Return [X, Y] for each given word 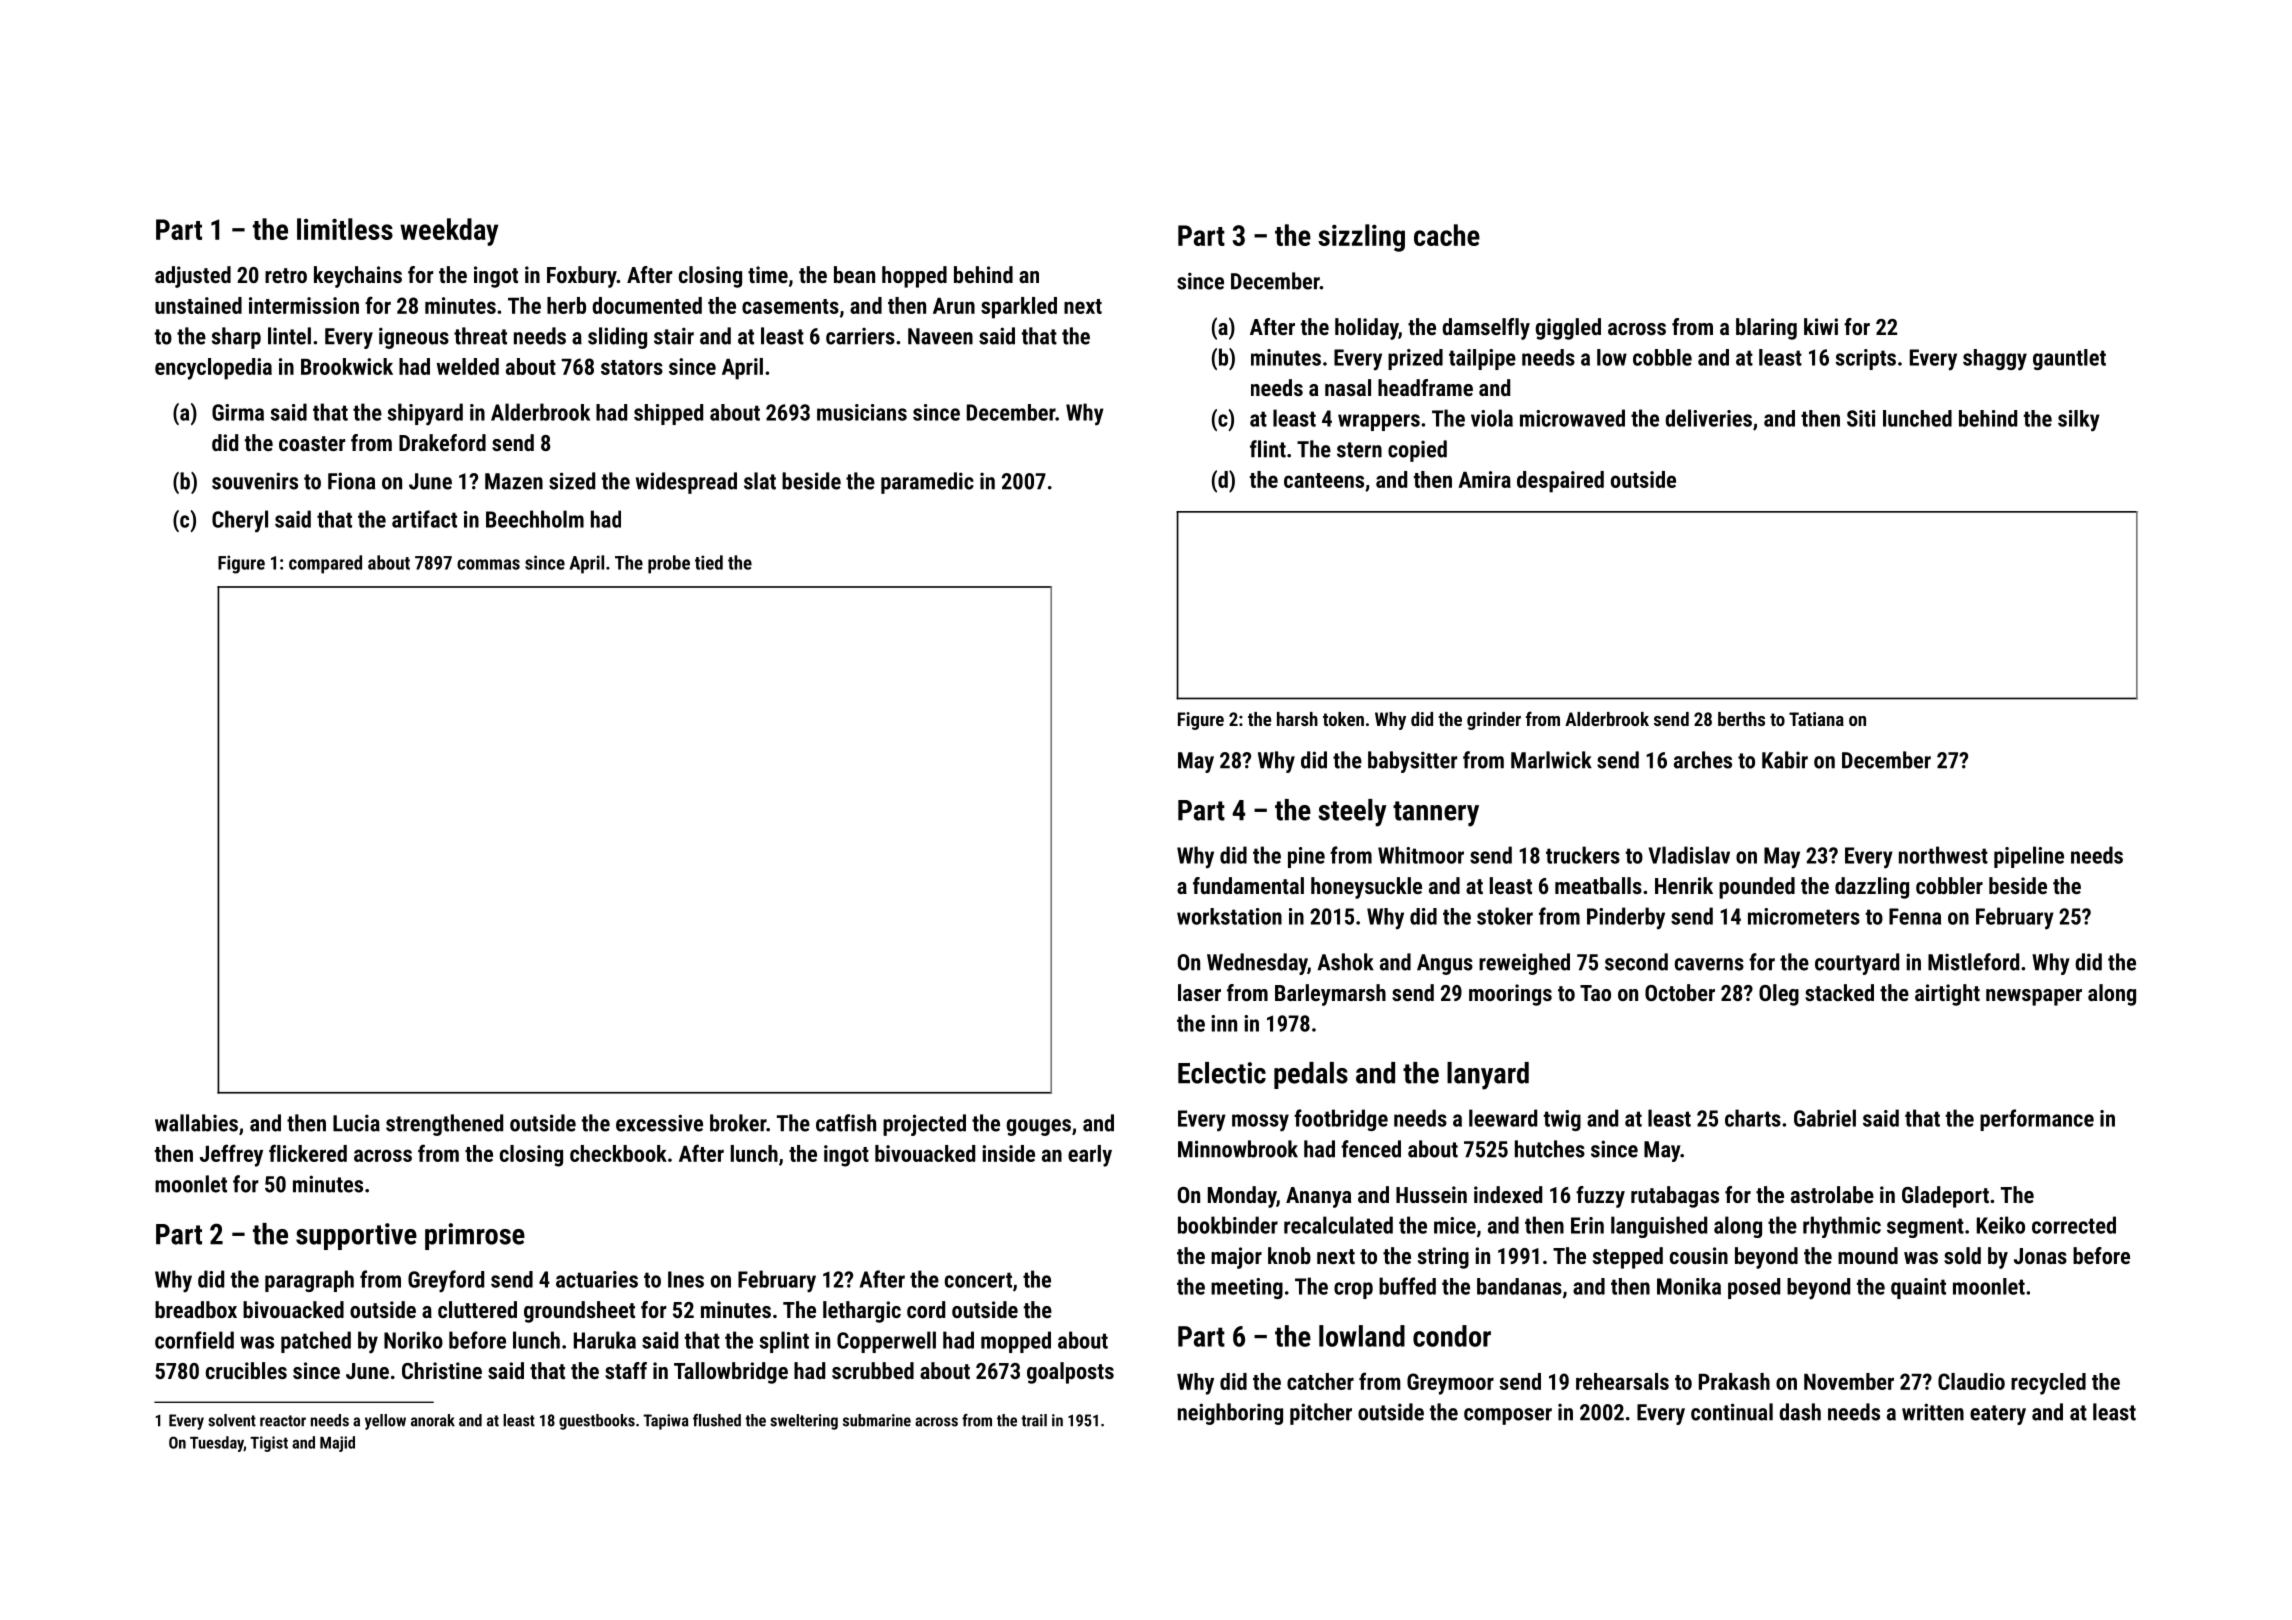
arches [1703, 760]
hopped [914, 277]
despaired [1560, 482]
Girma [238, 412]
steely [1352, 813]
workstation [1229, 916]
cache [1447, 235]
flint [1268, 449]
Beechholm [535, 519]
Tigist [269, 1444]
